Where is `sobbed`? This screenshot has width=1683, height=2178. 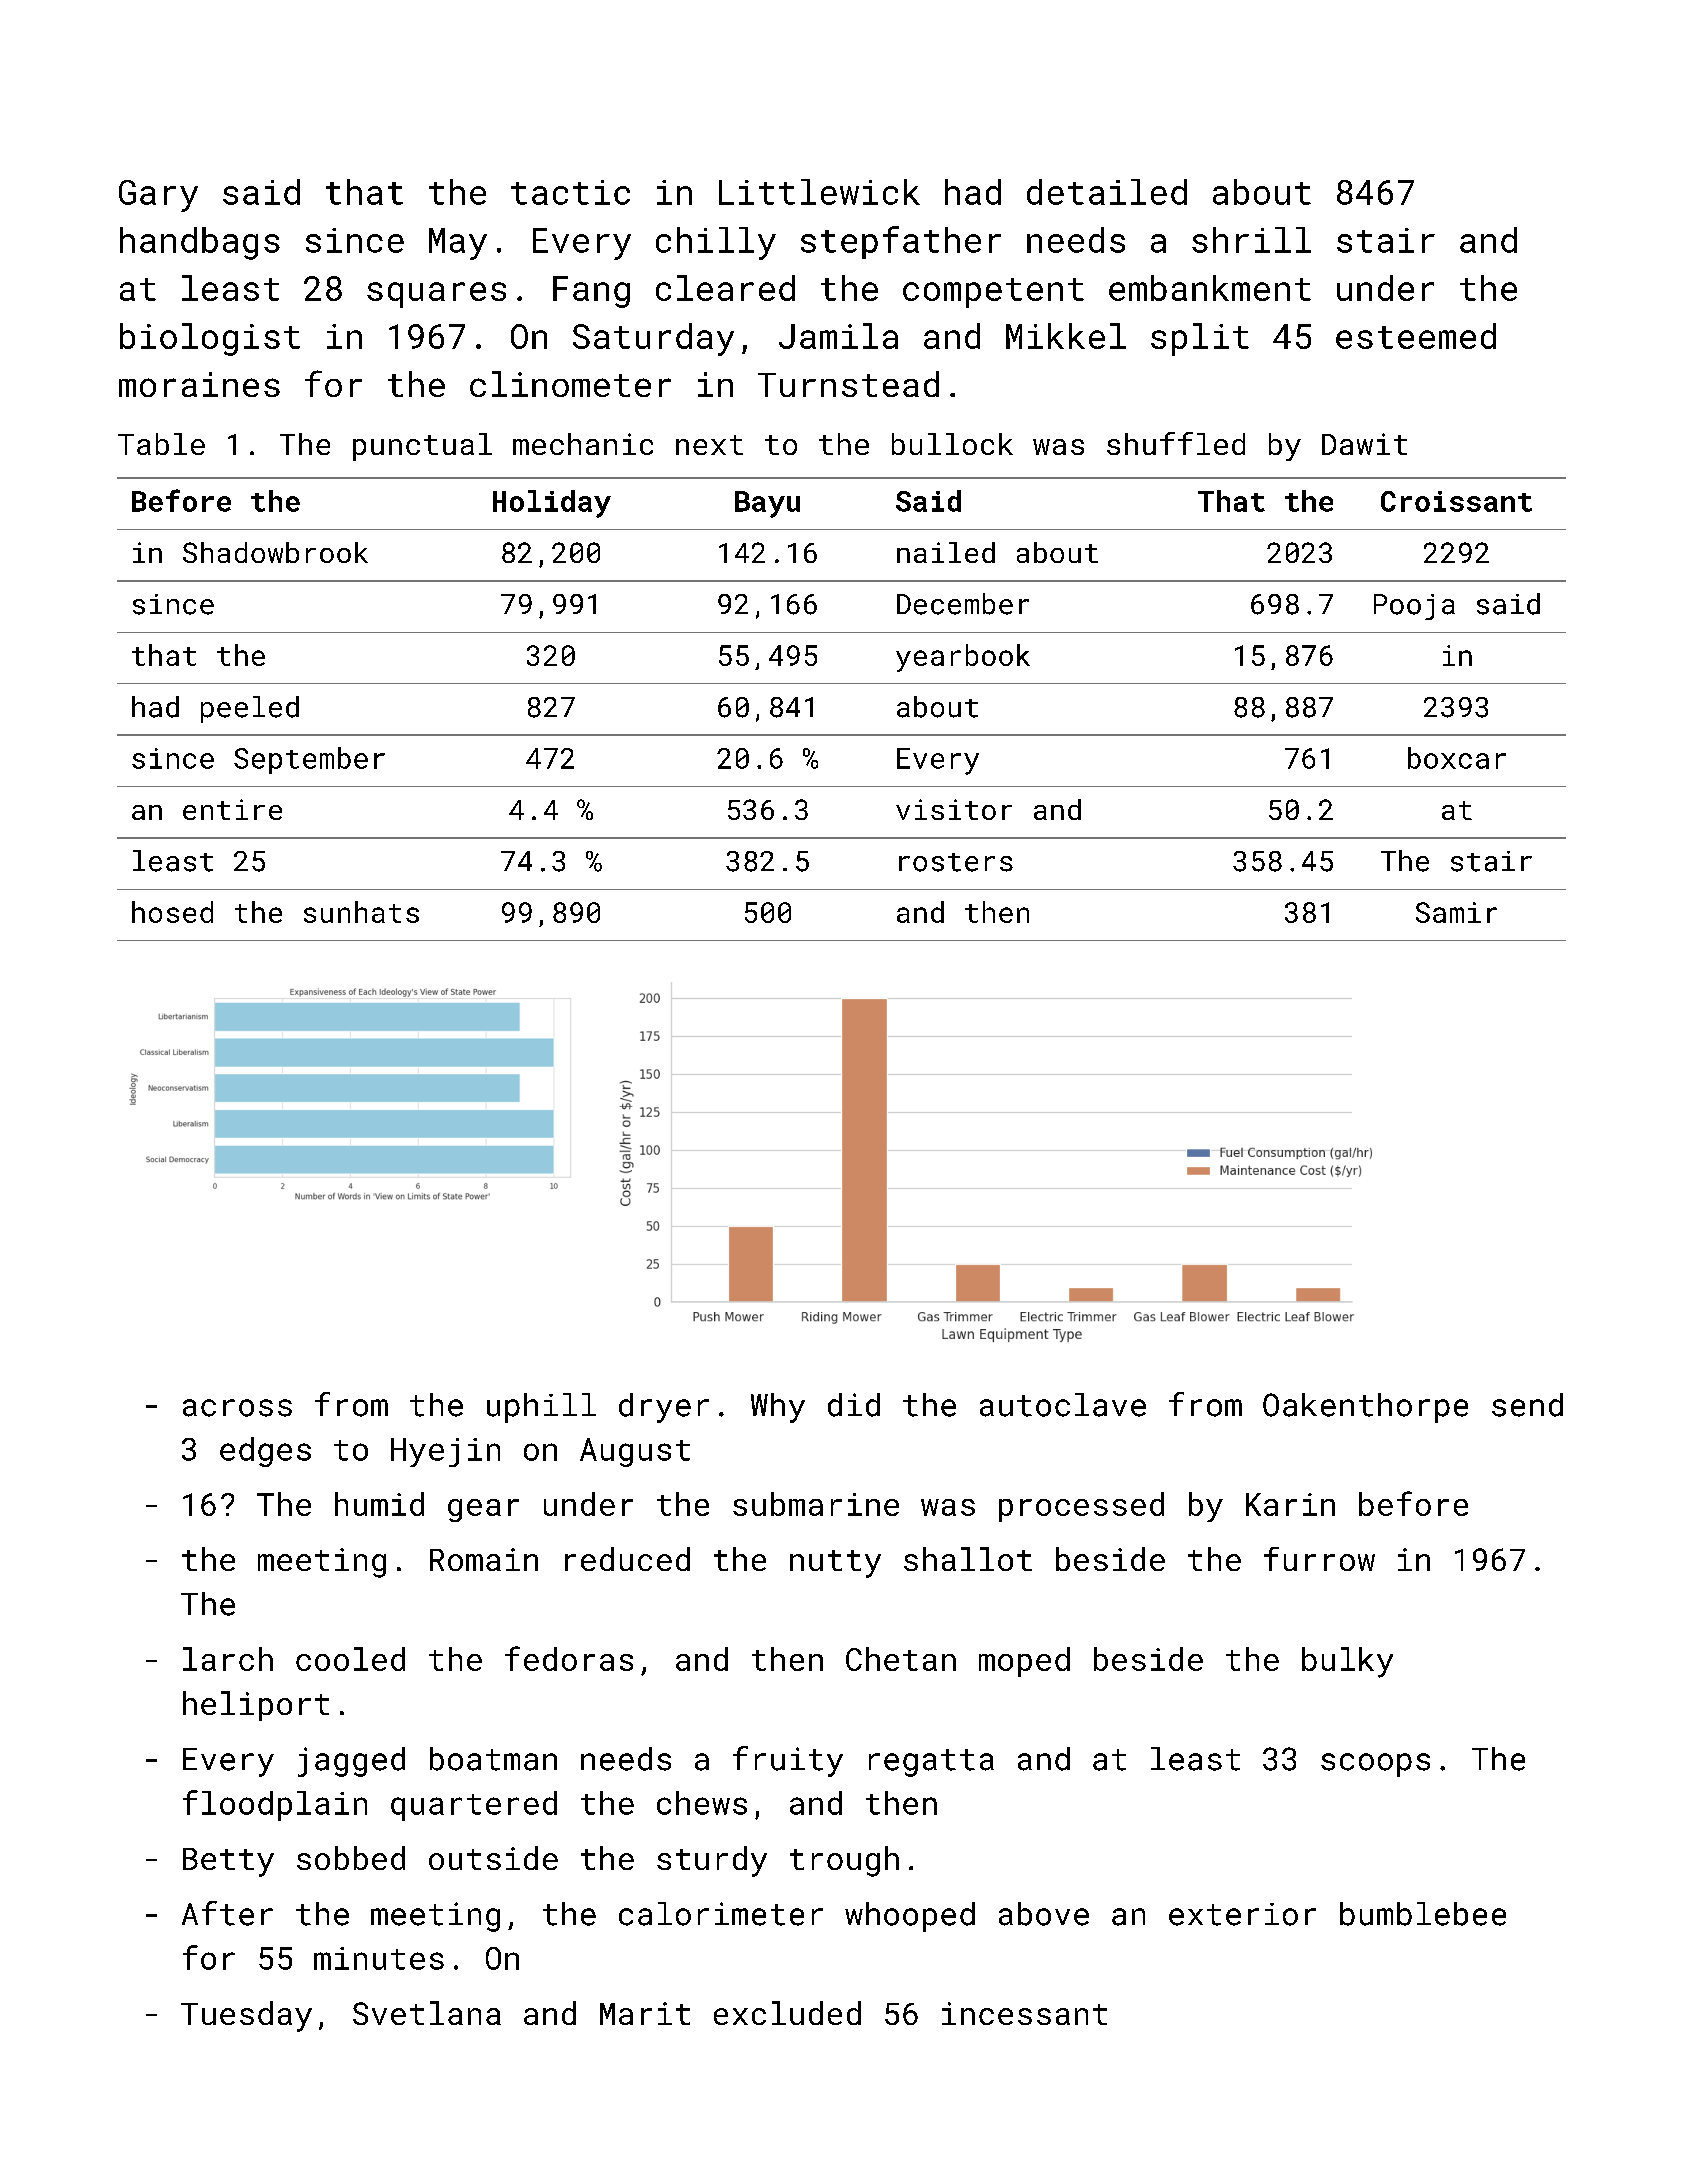 sobbed is located at coordinates (351, 1858).
